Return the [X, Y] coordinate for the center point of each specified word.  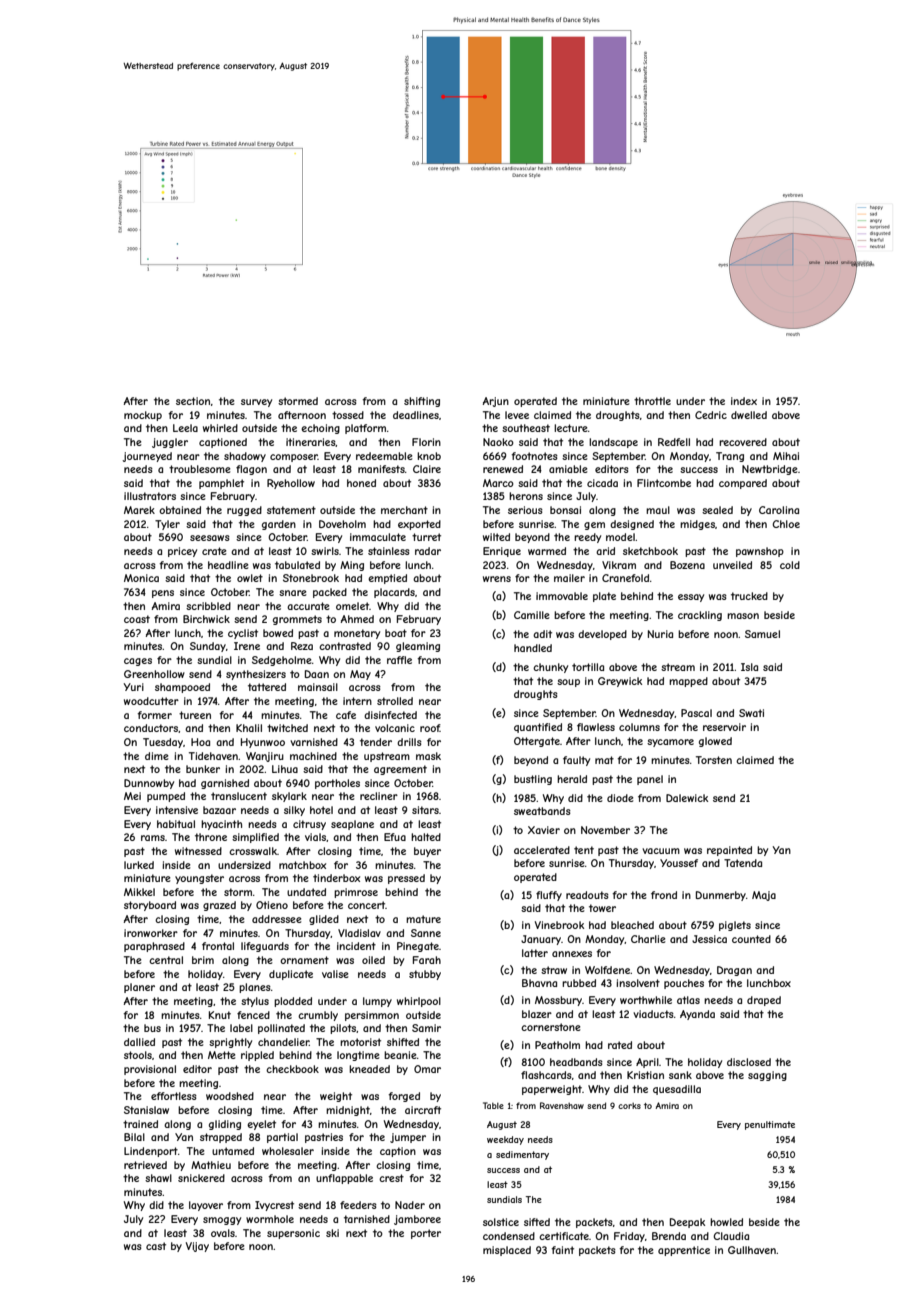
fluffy [549, 896]
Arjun [496, 402]
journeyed [147, 457]
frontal [218, 946]
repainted [729, 851]
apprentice [684, 1251]
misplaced [507, 1251]
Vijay [197, 1247]
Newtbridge [770, 470]
